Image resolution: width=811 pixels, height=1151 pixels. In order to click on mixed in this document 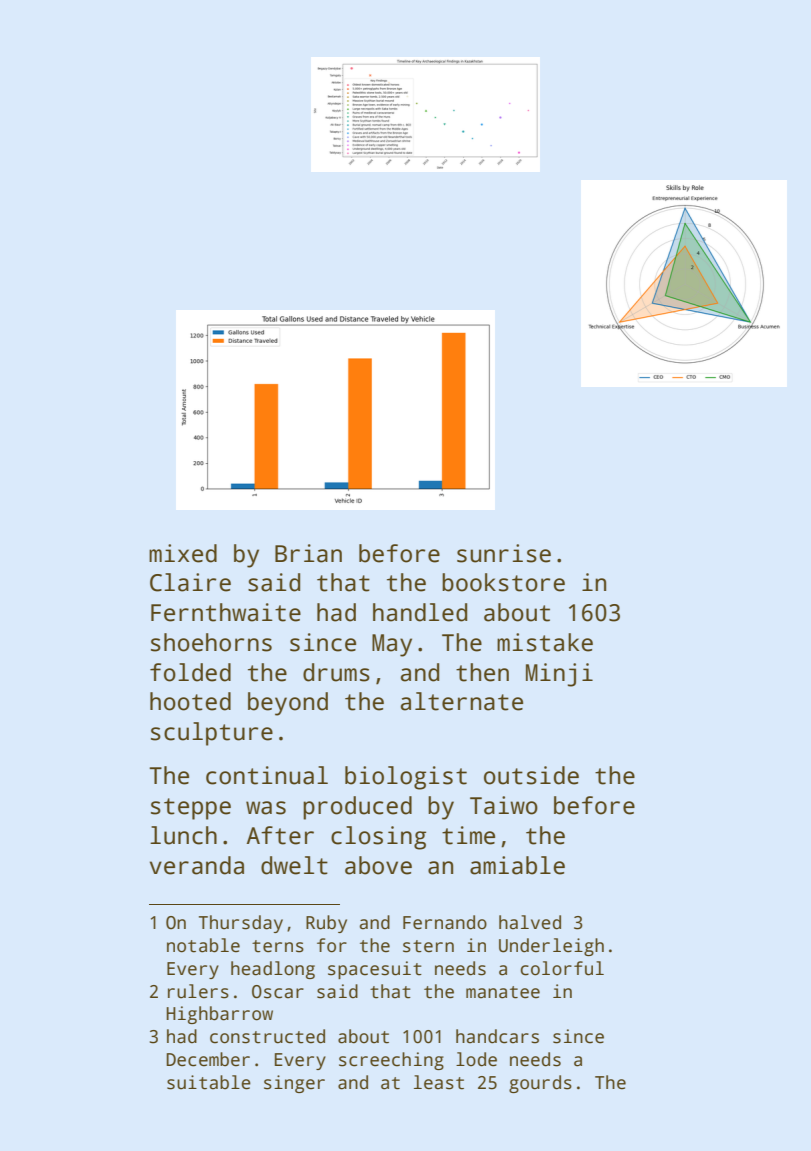, I will do `click(183, 553)`.
